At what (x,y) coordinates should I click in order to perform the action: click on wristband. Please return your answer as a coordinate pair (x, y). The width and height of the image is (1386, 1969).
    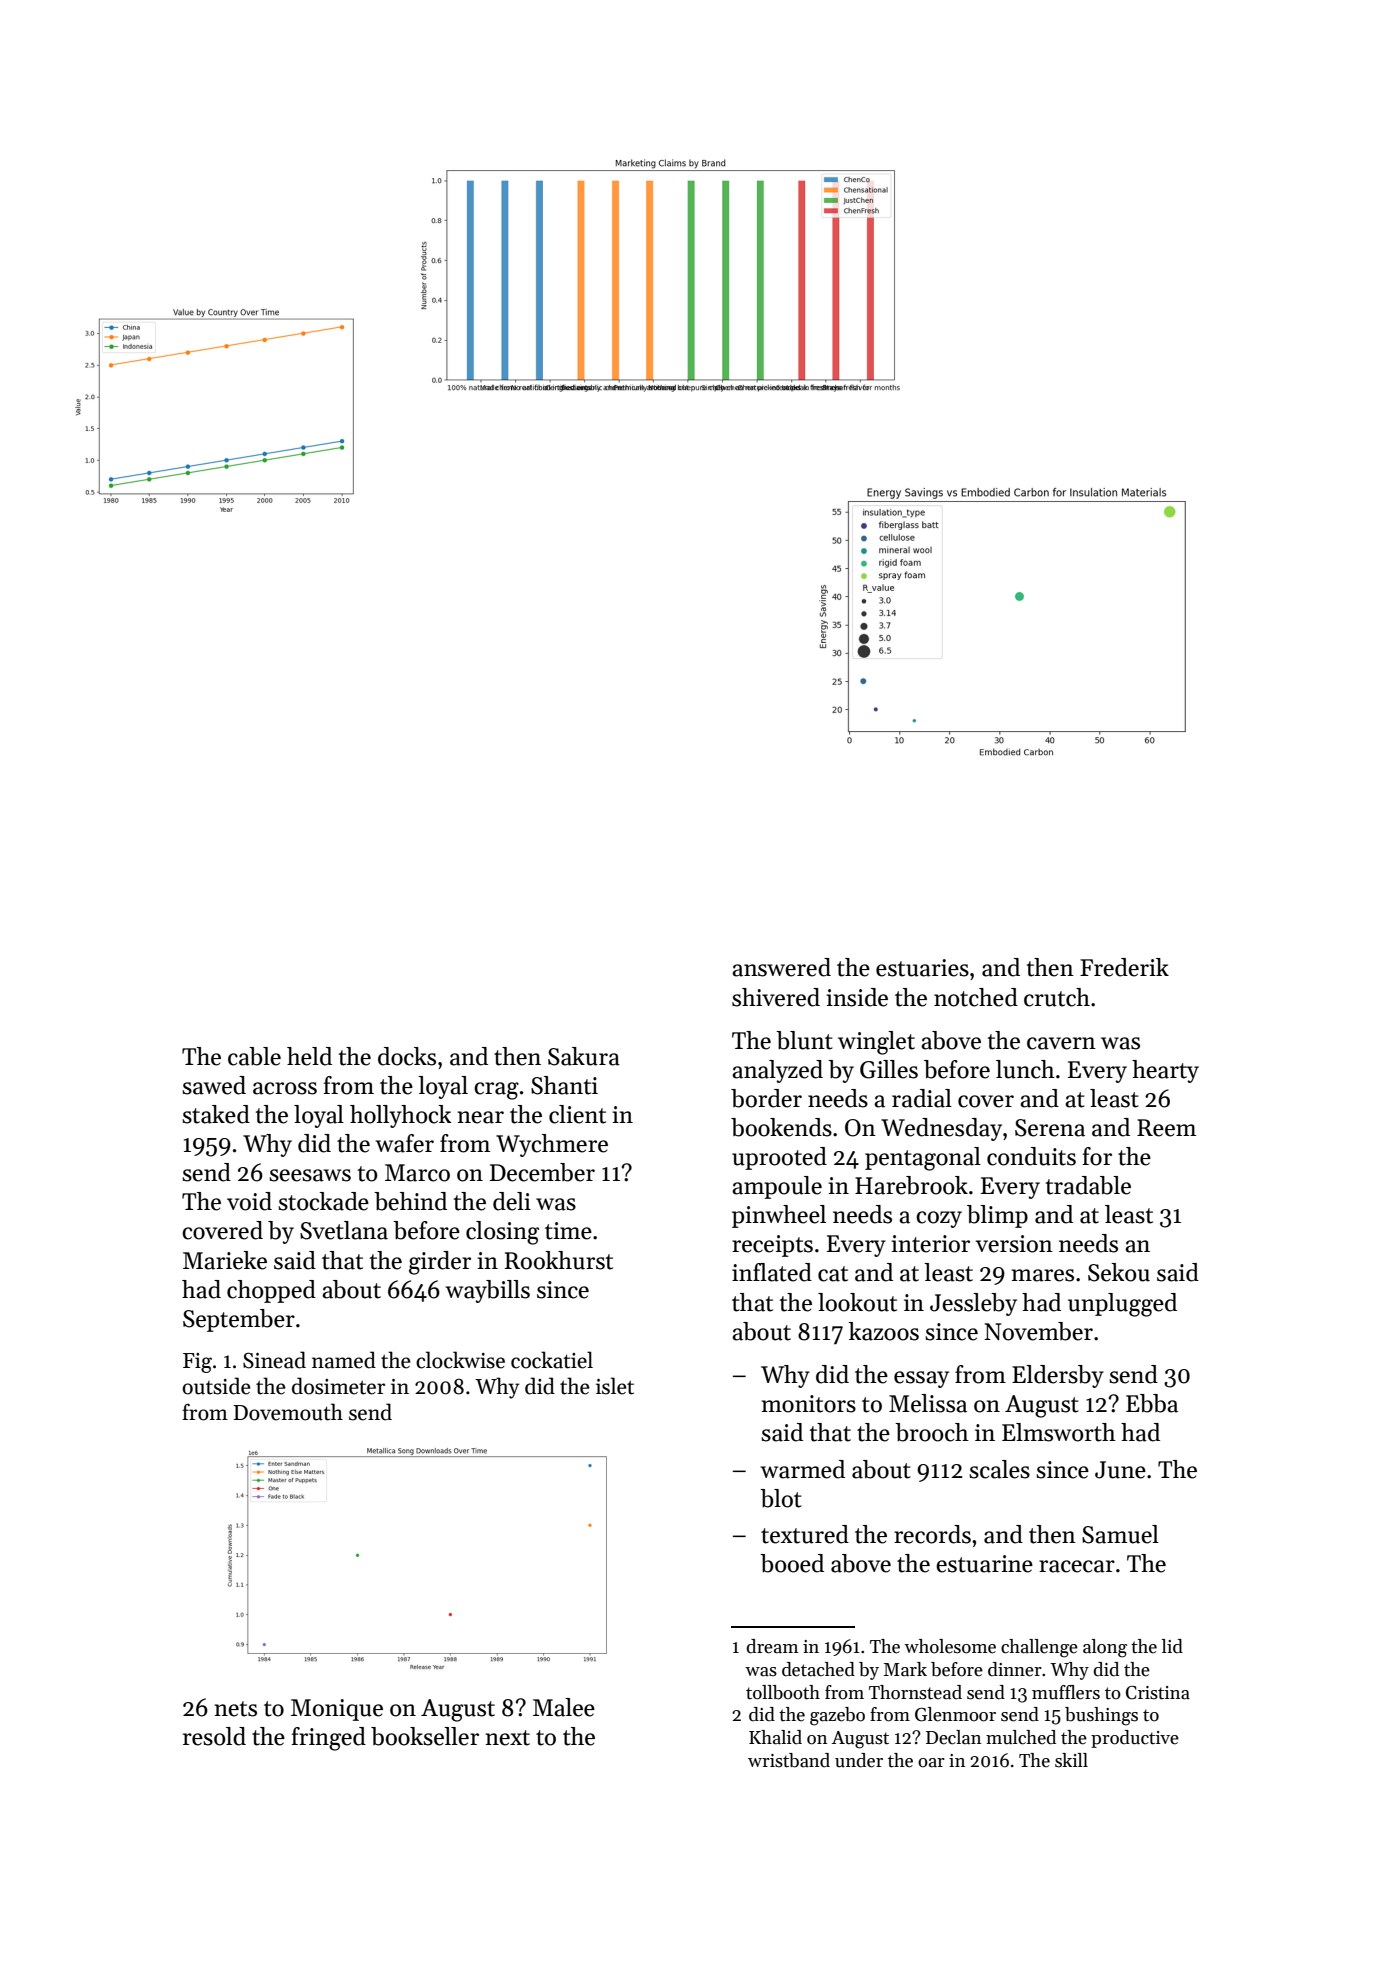
    Looking at the image, I should click on (789, 1760).
